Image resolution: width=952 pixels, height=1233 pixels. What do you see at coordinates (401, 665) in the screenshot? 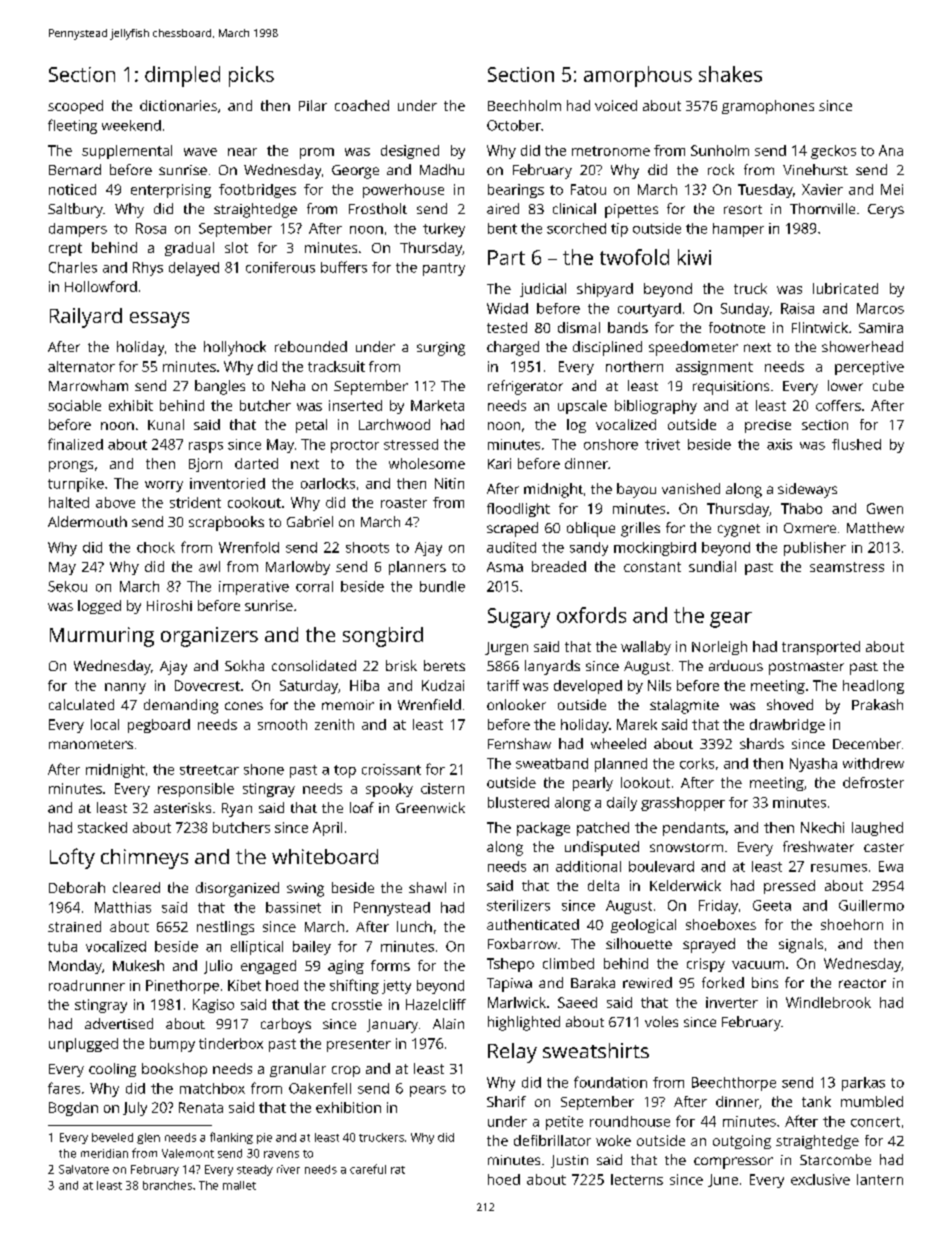
I see `brisk` at bounding box center [401, 665].
